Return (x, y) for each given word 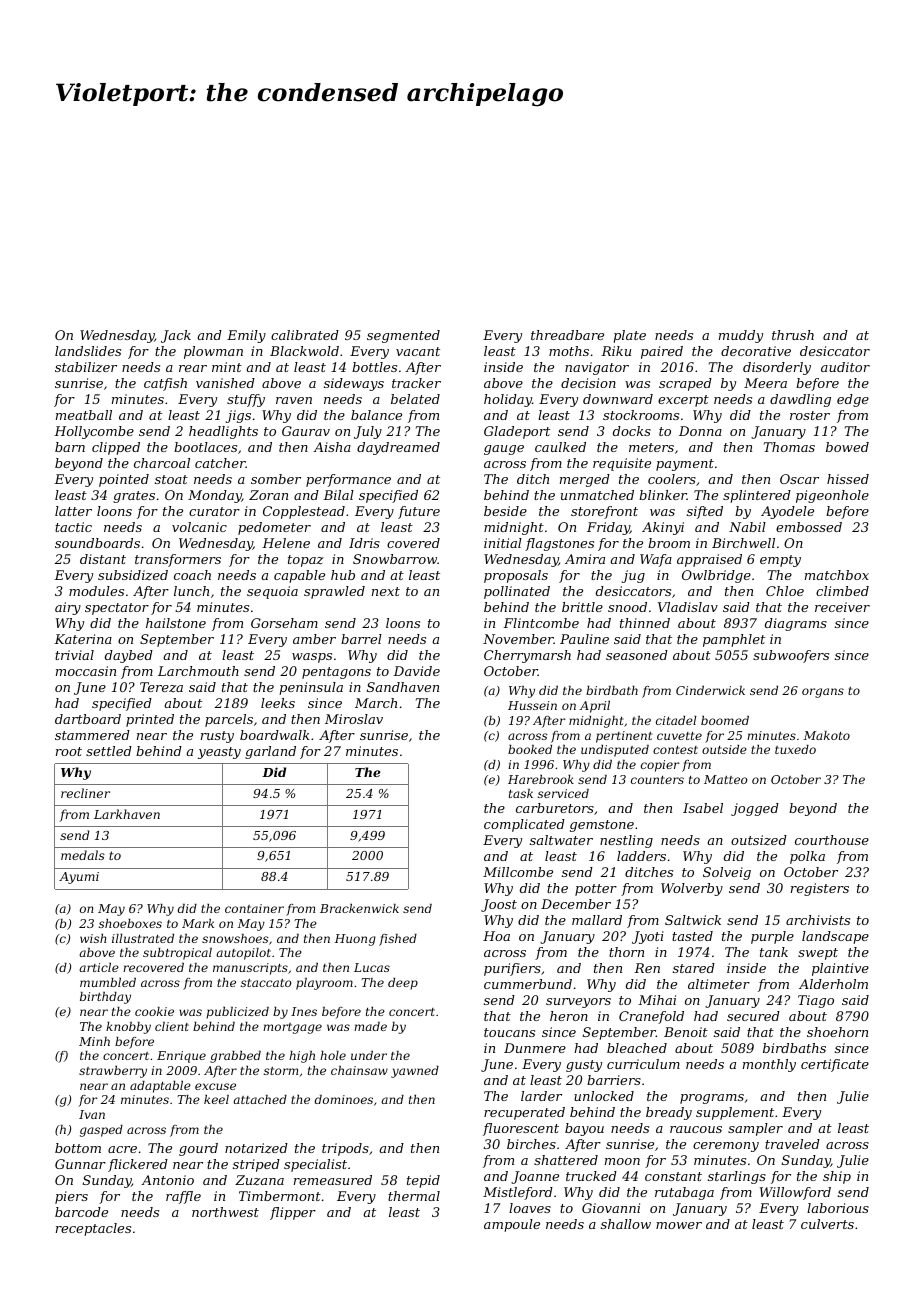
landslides (88, 351)
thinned (645, 623)
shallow (626, 1224)
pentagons (336, 673)
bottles (374, 367)
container (254, 908)
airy (68, 608)
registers (820, 889)
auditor (845, 367)
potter (596, 890)
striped (256, 1165)
